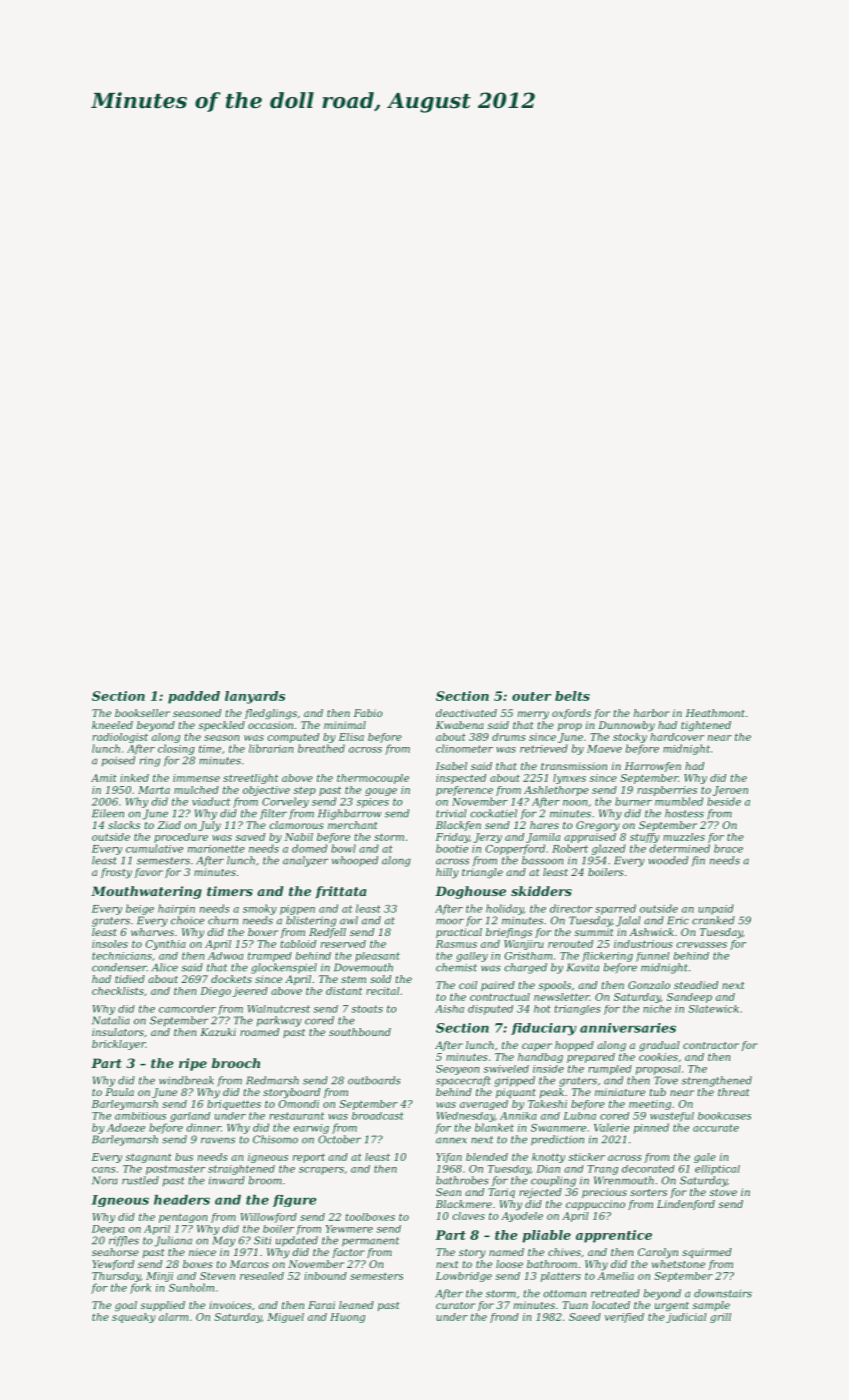 This page has width=849, height=1400. What do you see at coordinates (218, 1032) in the page?
I see `Kazuki` at bounding box center [218, 1032].
